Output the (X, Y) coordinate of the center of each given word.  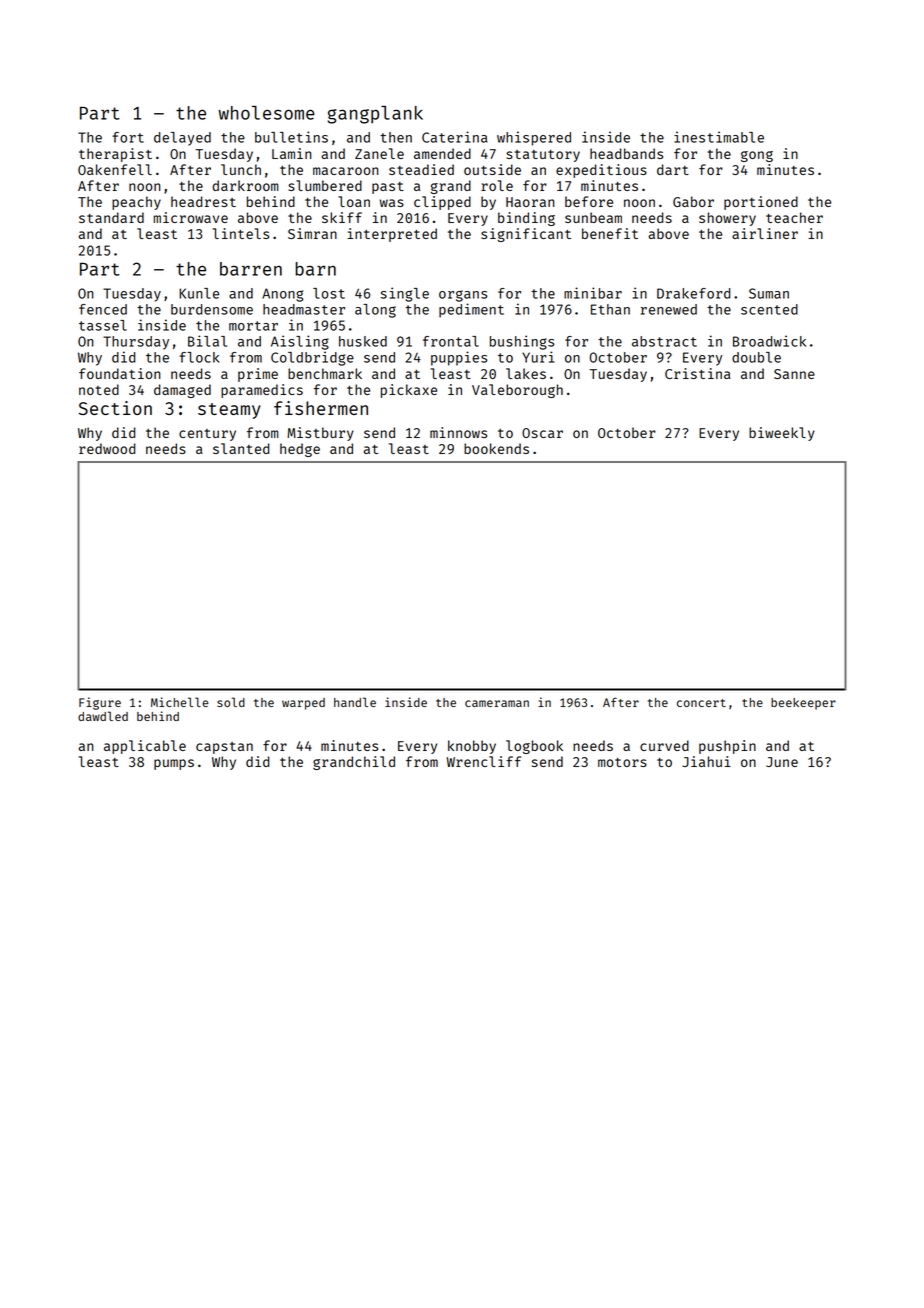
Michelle (179, 702)
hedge (300, 450)
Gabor (693, 201)
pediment (471, 310)
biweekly (782, 434)
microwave (191, 217)
